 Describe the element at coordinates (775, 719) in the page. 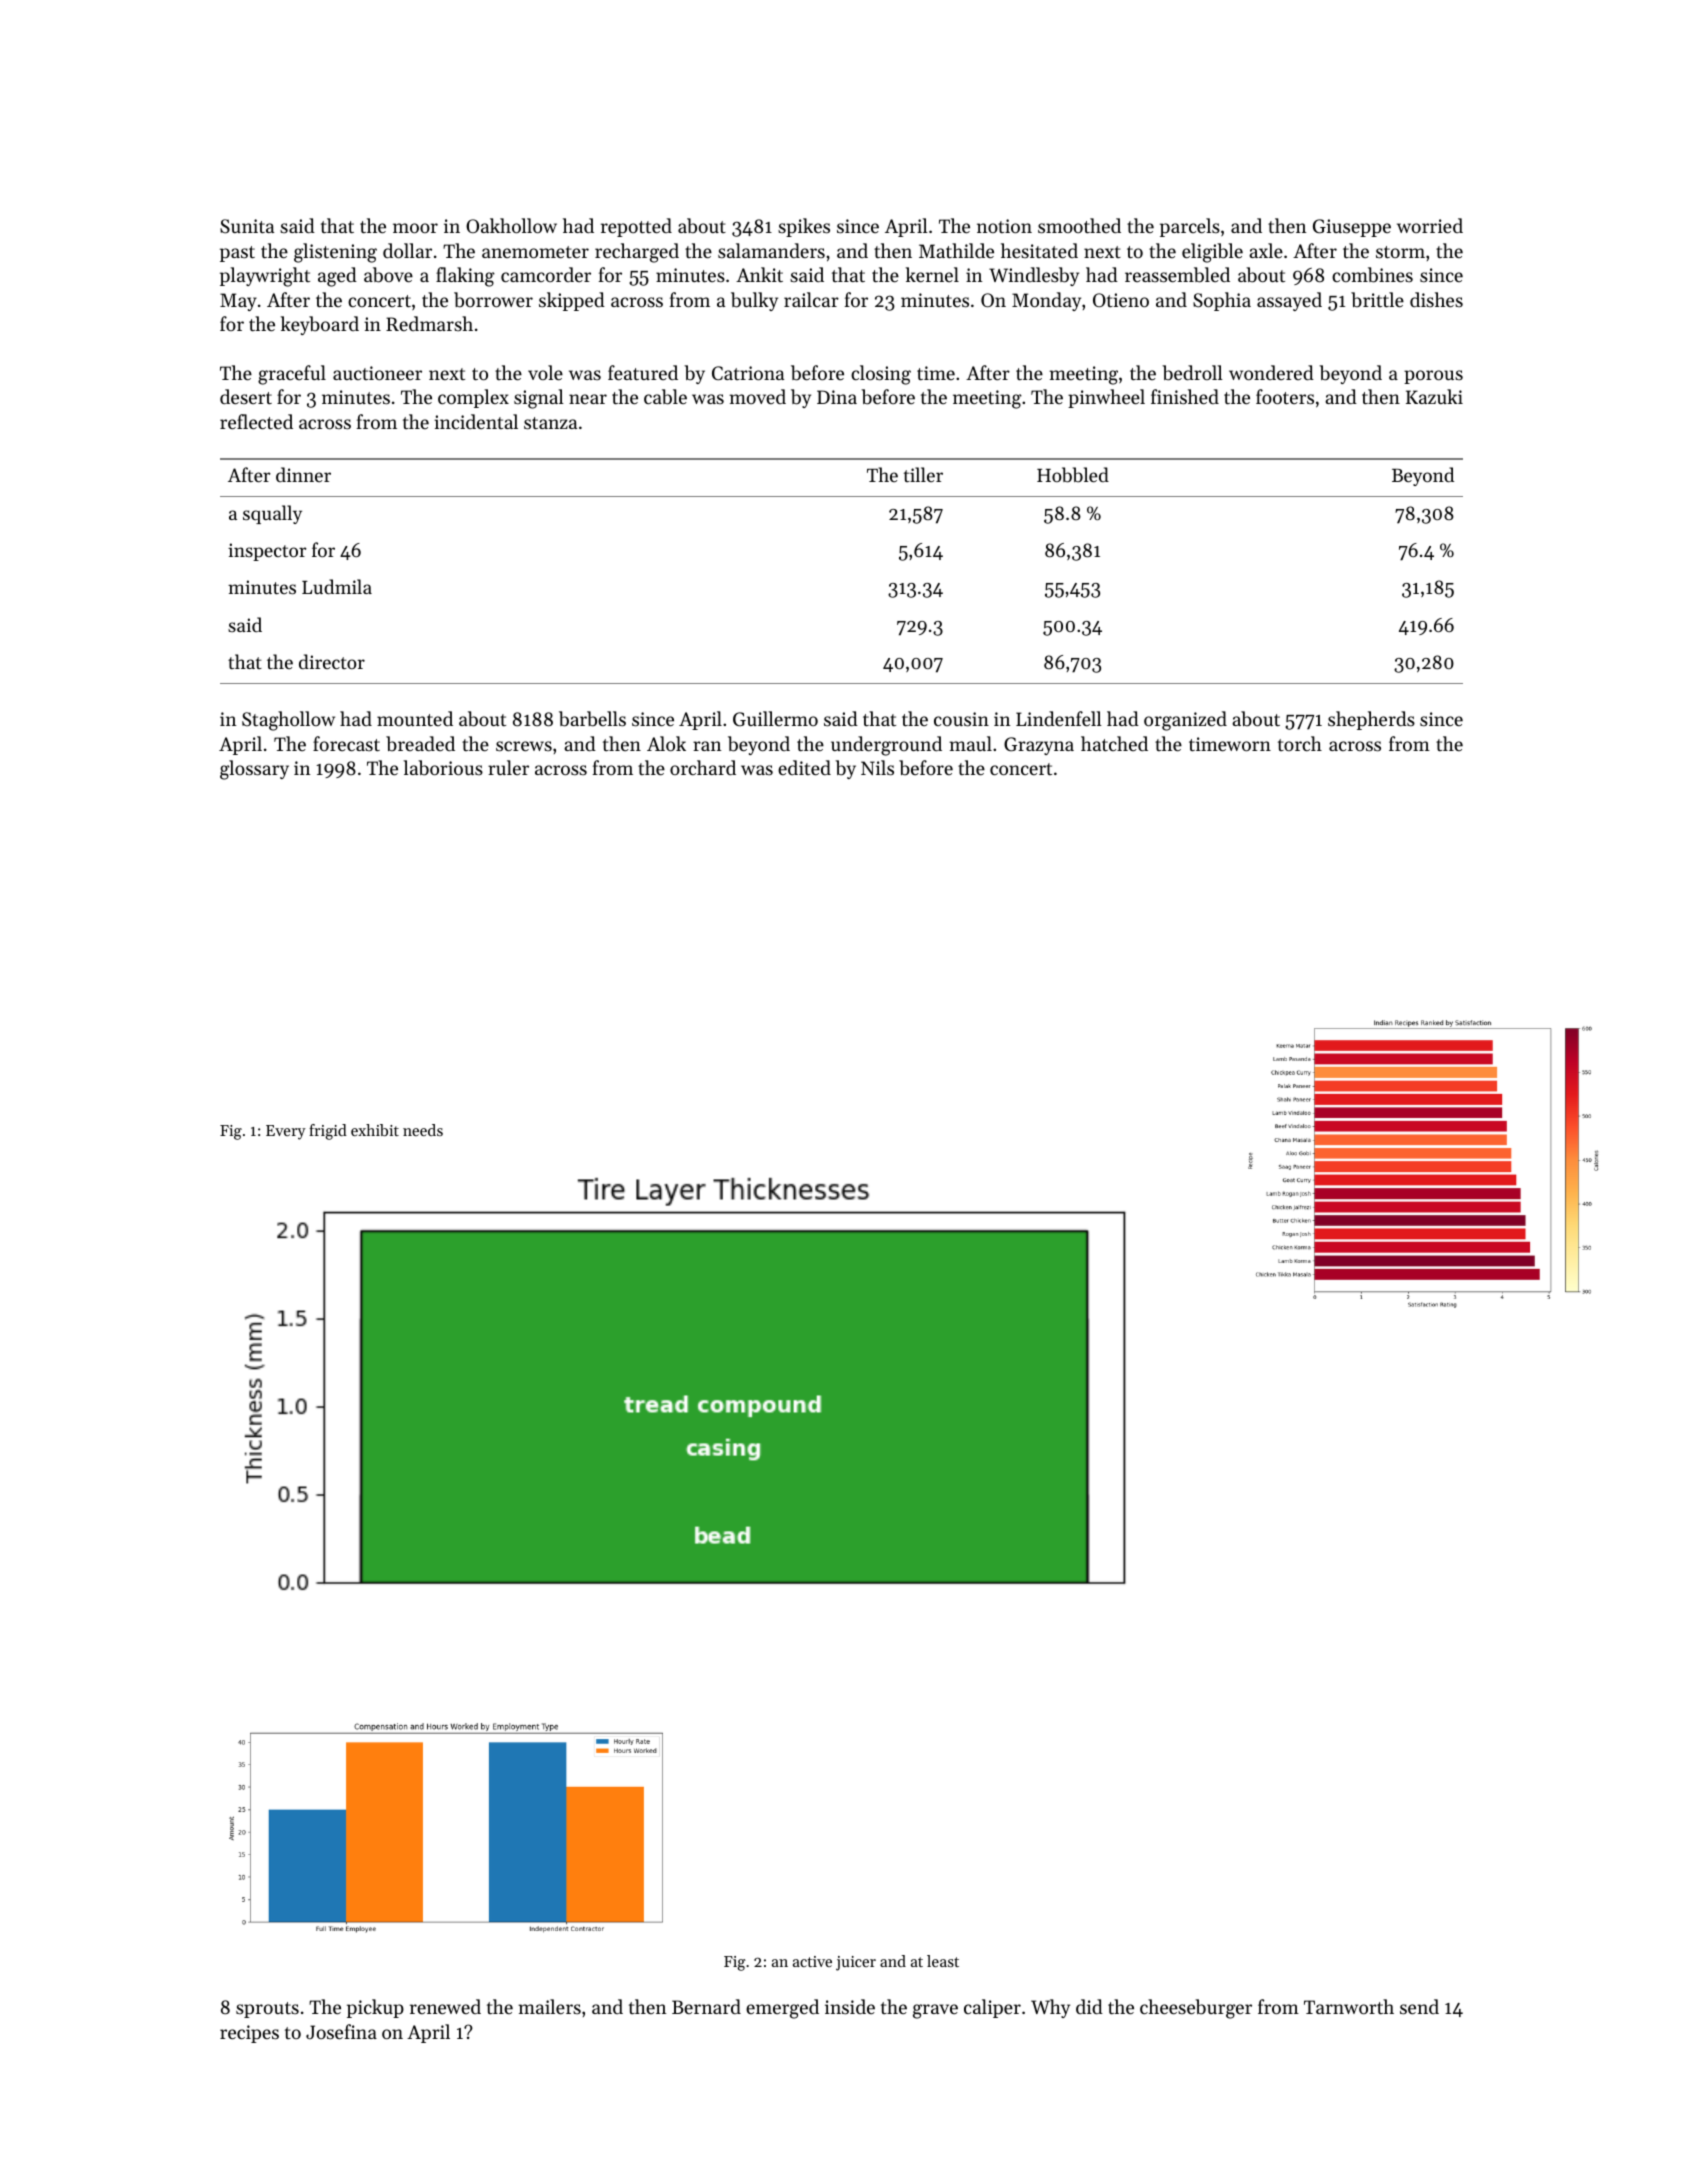

I see `Guillermo` at that location.
